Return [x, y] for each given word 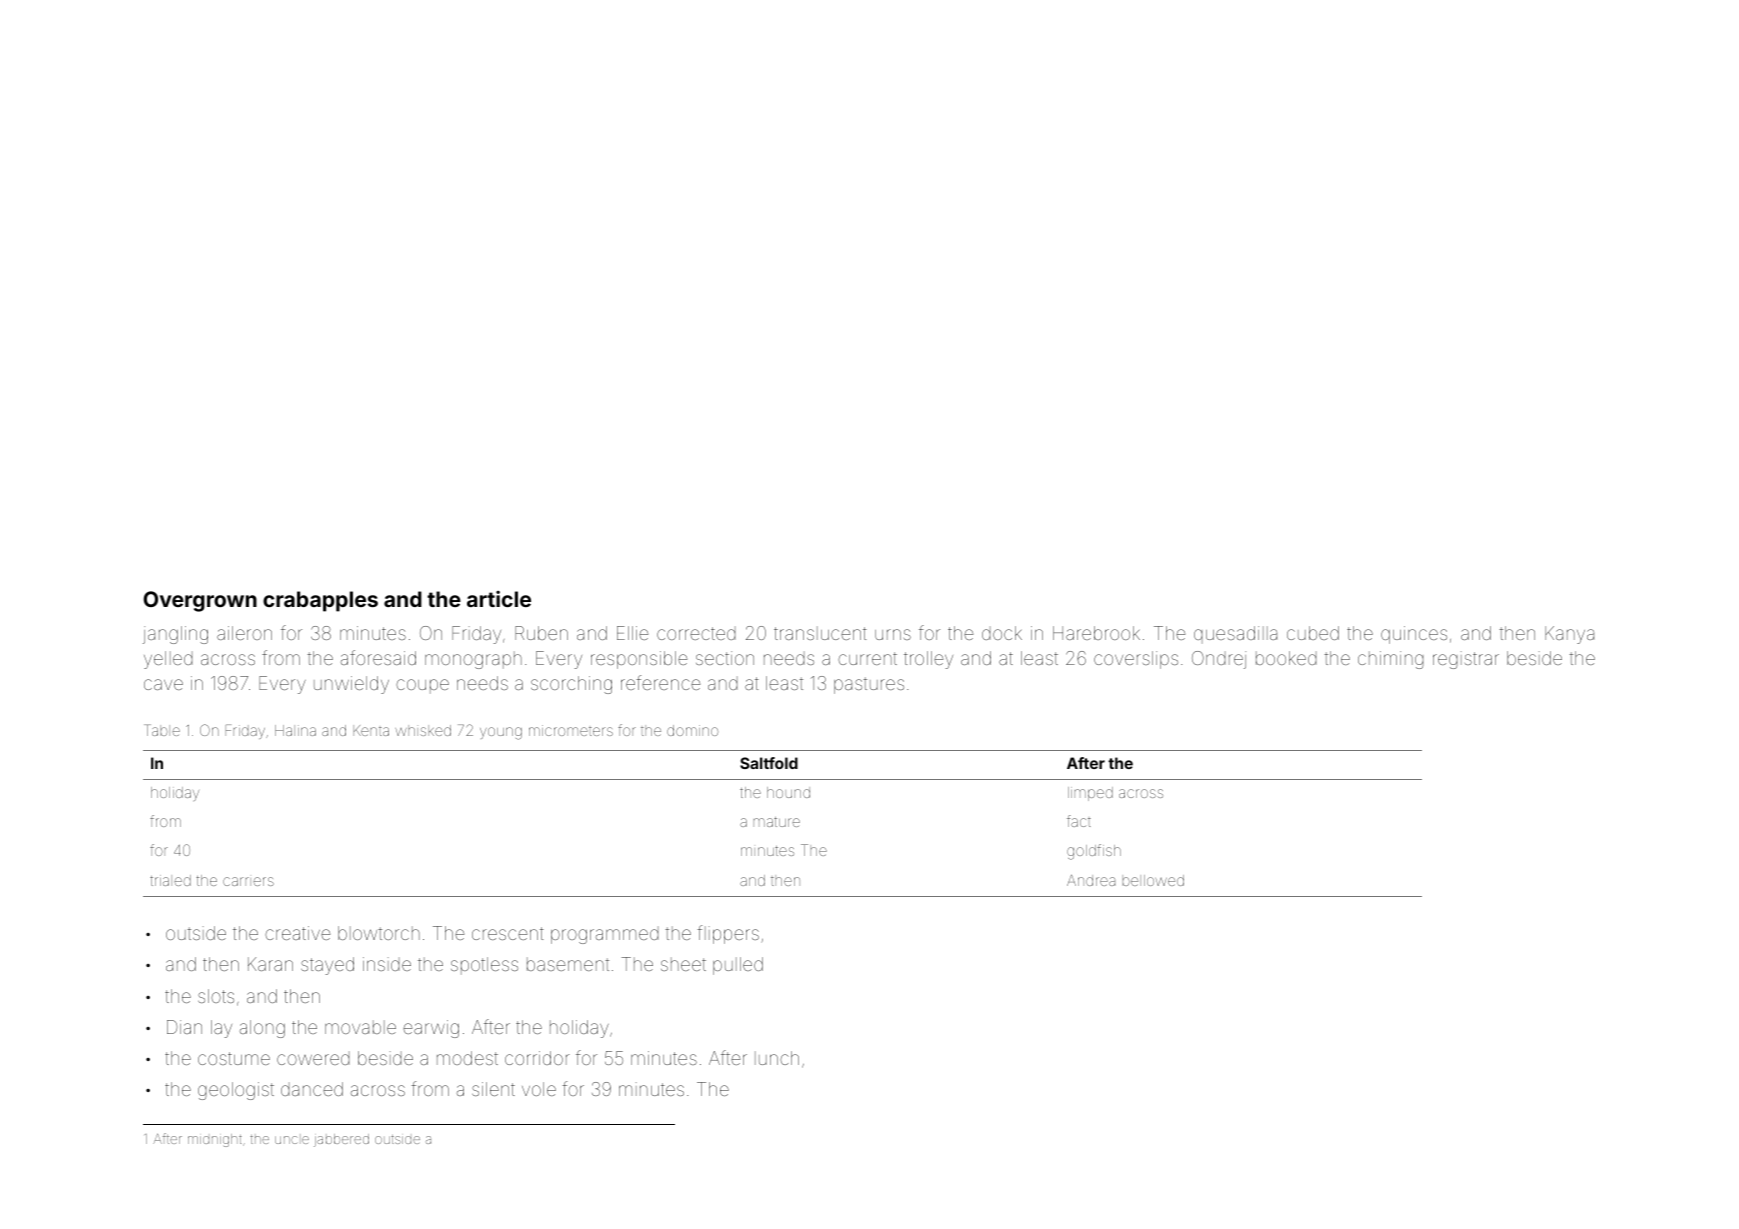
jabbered [341, 1140]
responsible [639, 660]
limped [1090, 794]
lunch [777, 1058]
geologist [236, 1091]
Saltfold [769, 763]
